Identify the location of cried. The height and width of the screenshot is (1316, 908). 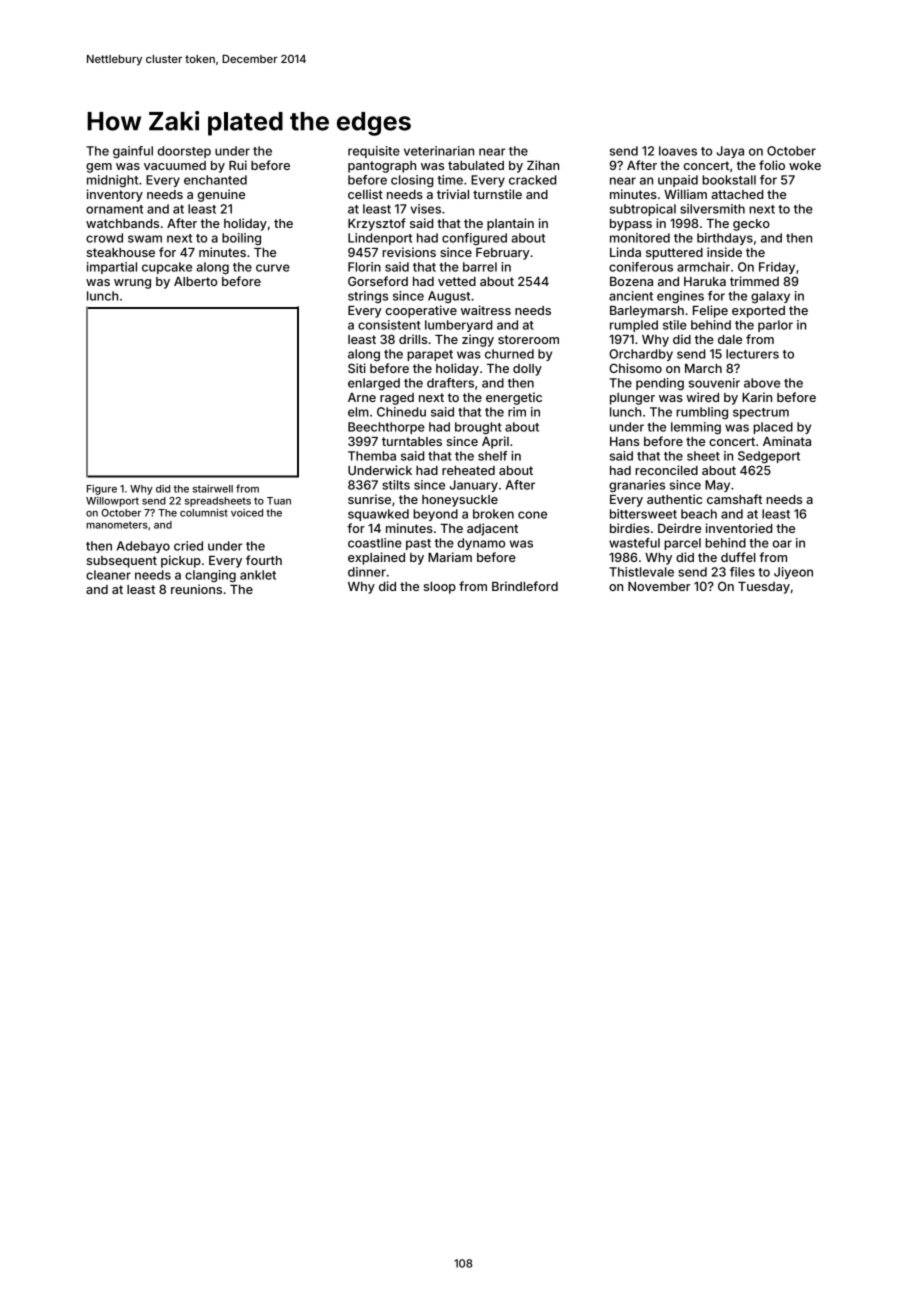
(188, 546).
